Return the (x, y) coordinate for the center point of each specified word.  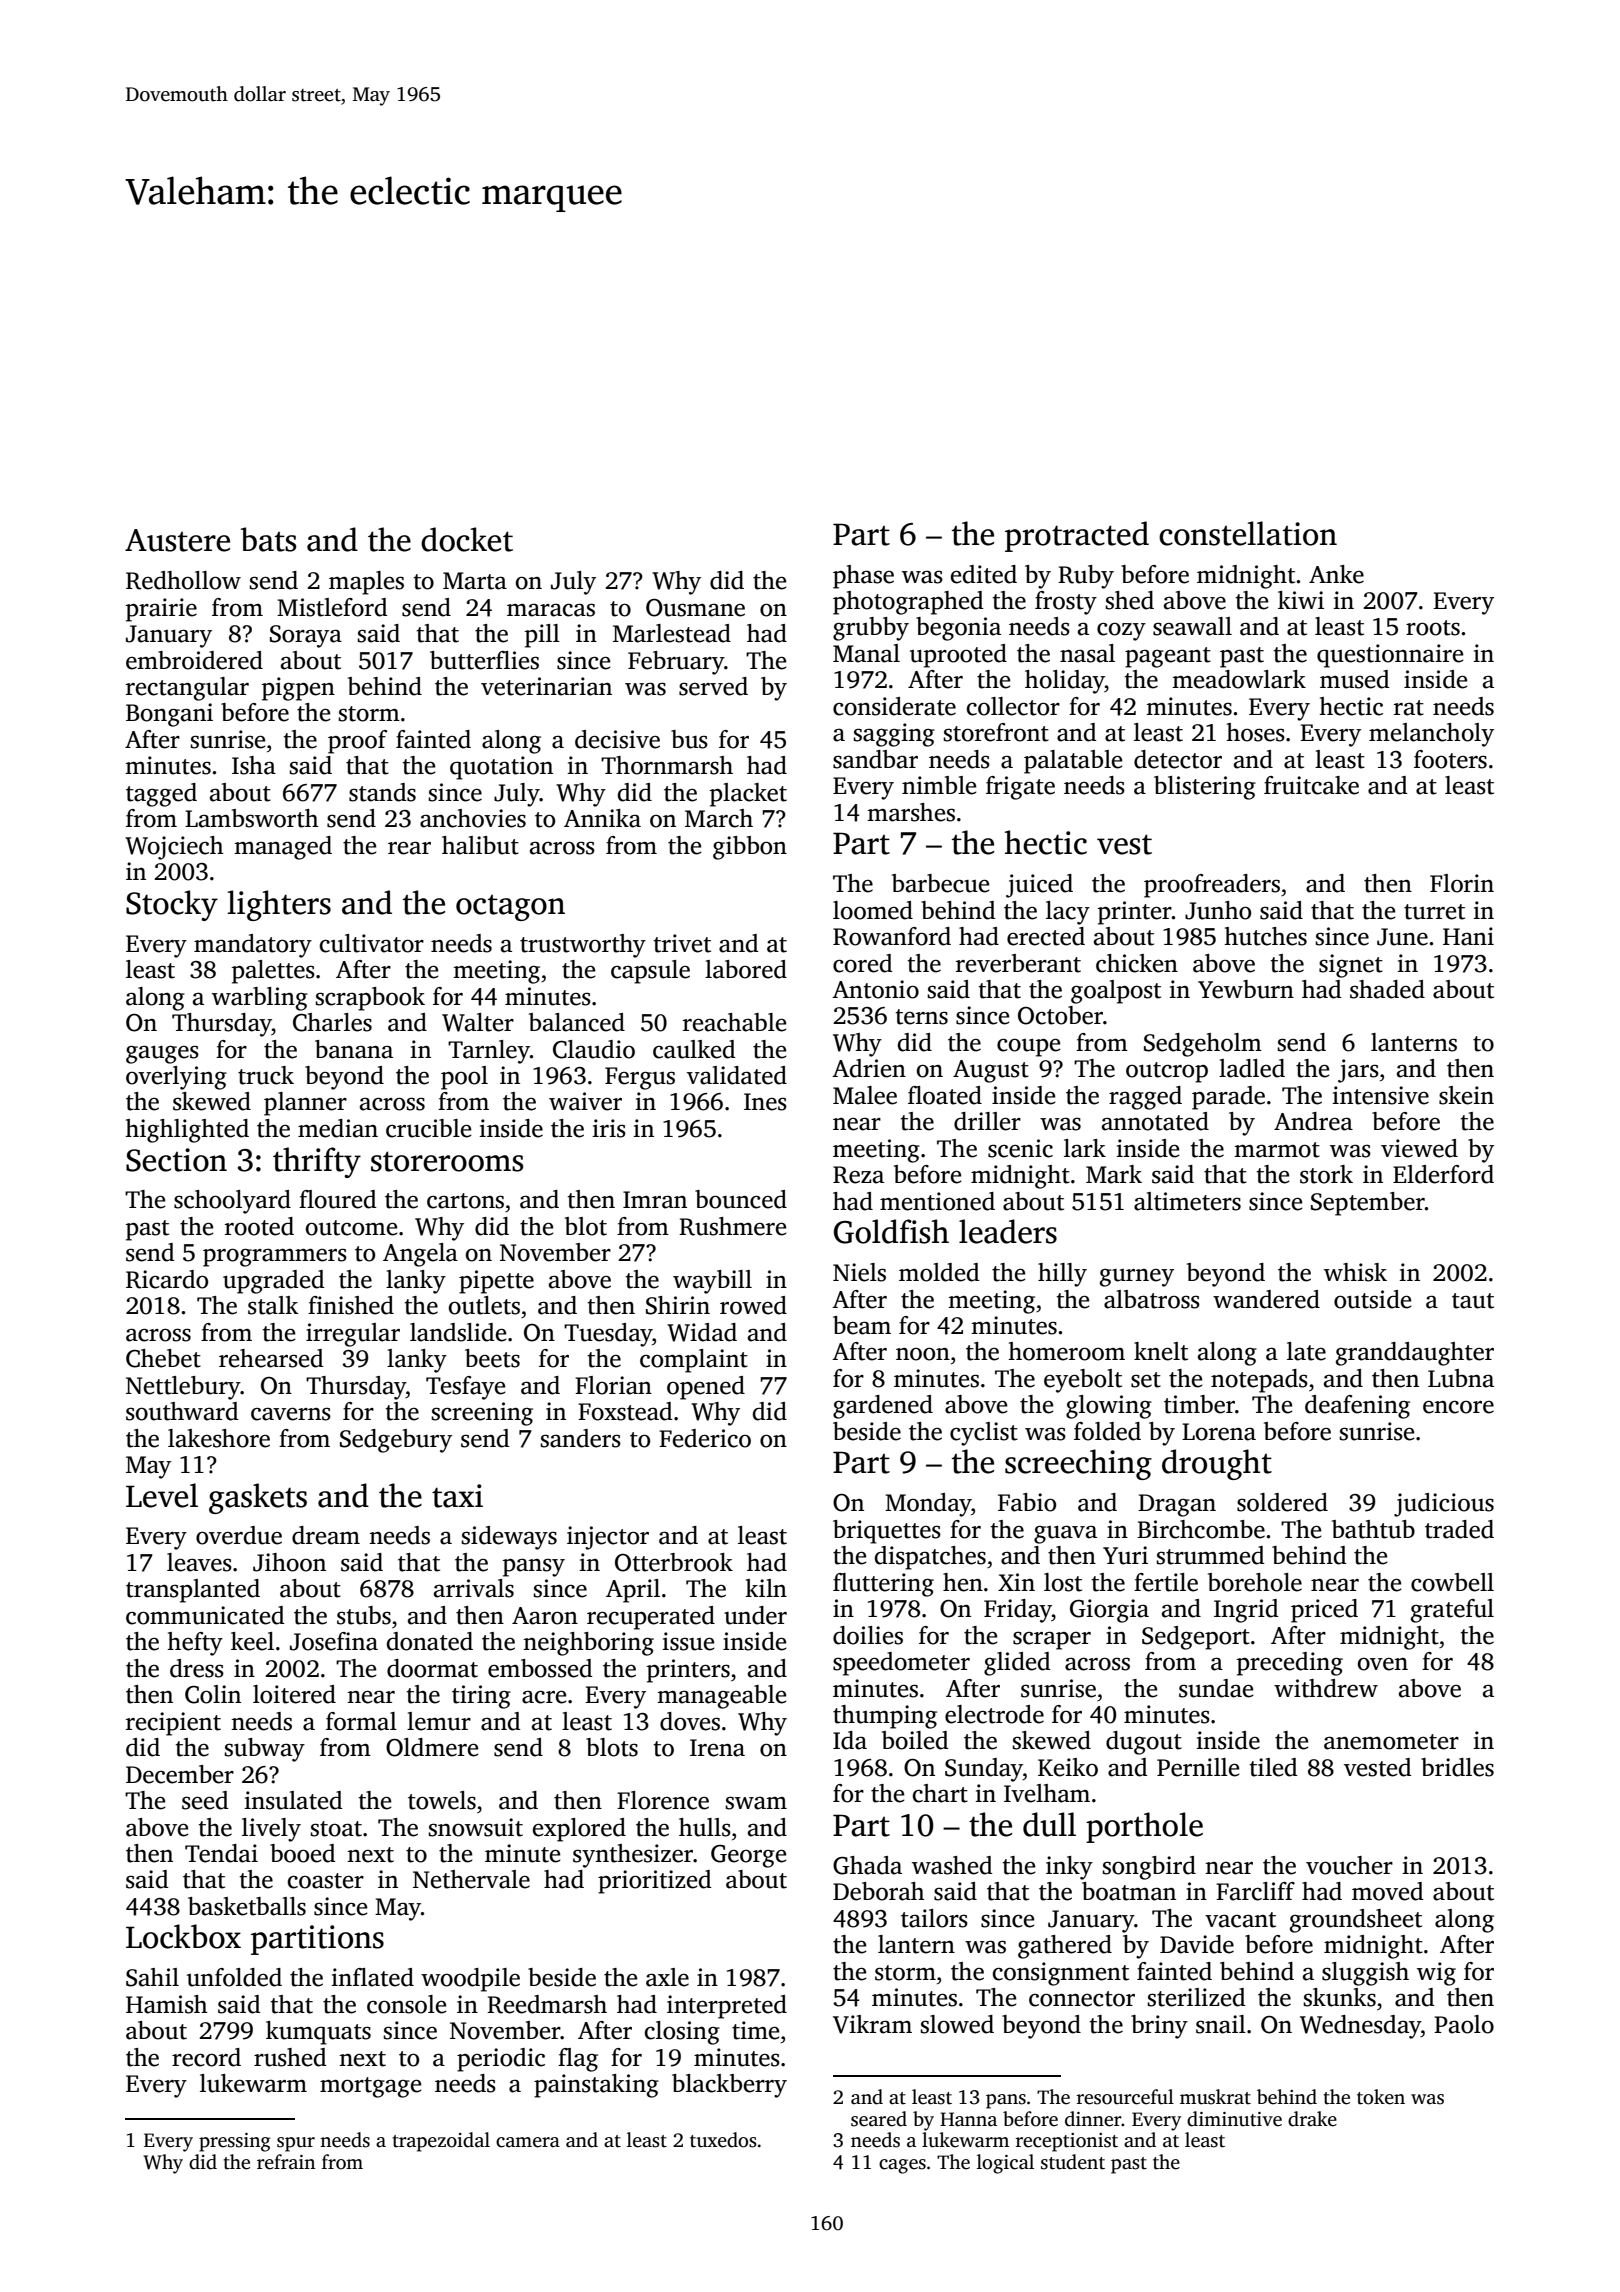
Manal (866, 653)
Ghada (867, 1865)
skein (1466, 1095)
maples (366, 583)
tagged (161, 795)
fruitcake (1311, 785)
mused (1355, 679)
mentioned (937, 1201)
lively (271, 1830)
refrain (286, 2162)
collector (1013, 706)
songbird (1149, 1868)
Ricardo (167, 1279)
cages (902, 2166)
